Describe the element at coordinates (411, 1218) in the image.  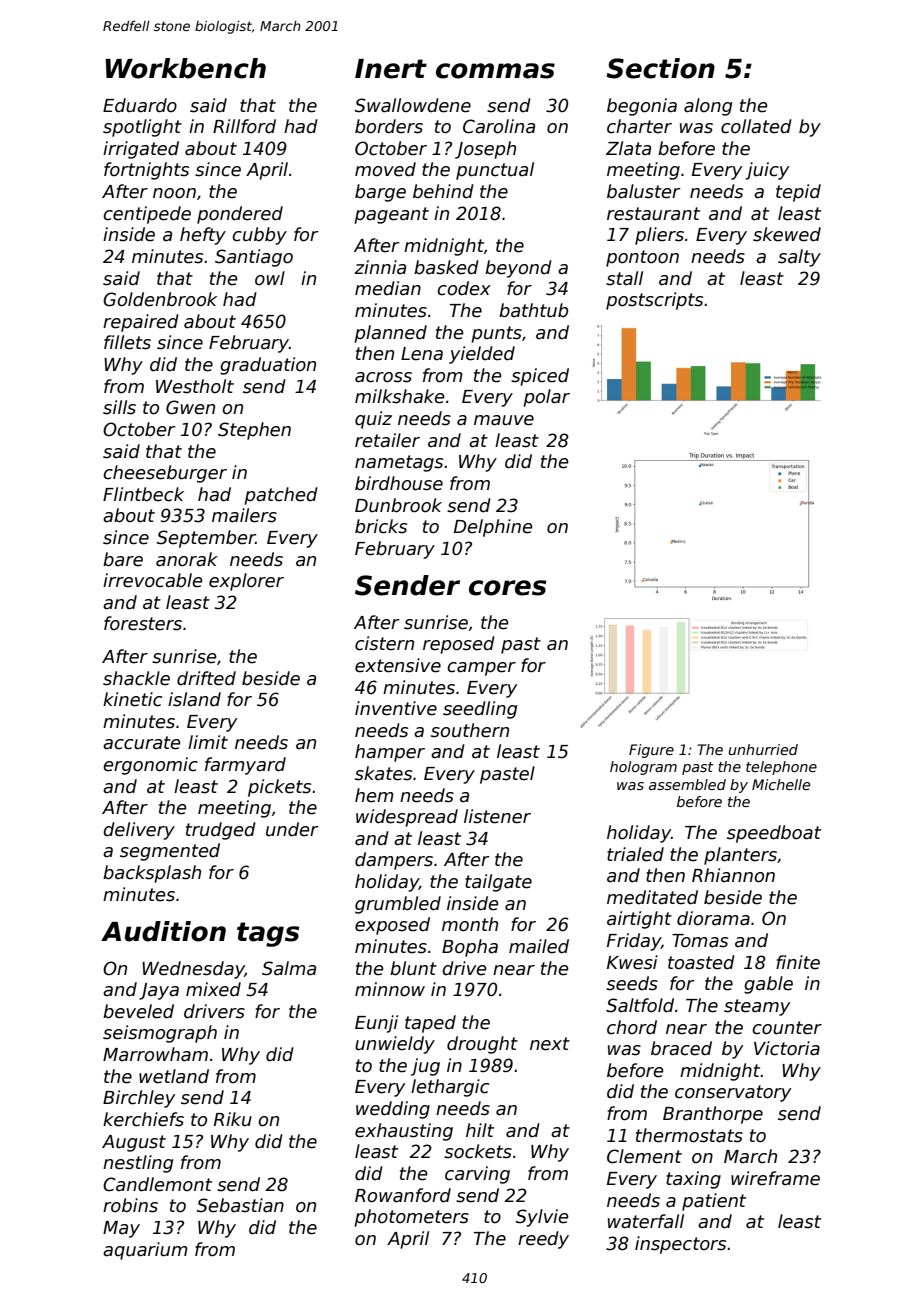
I see `photometers` at that location.
